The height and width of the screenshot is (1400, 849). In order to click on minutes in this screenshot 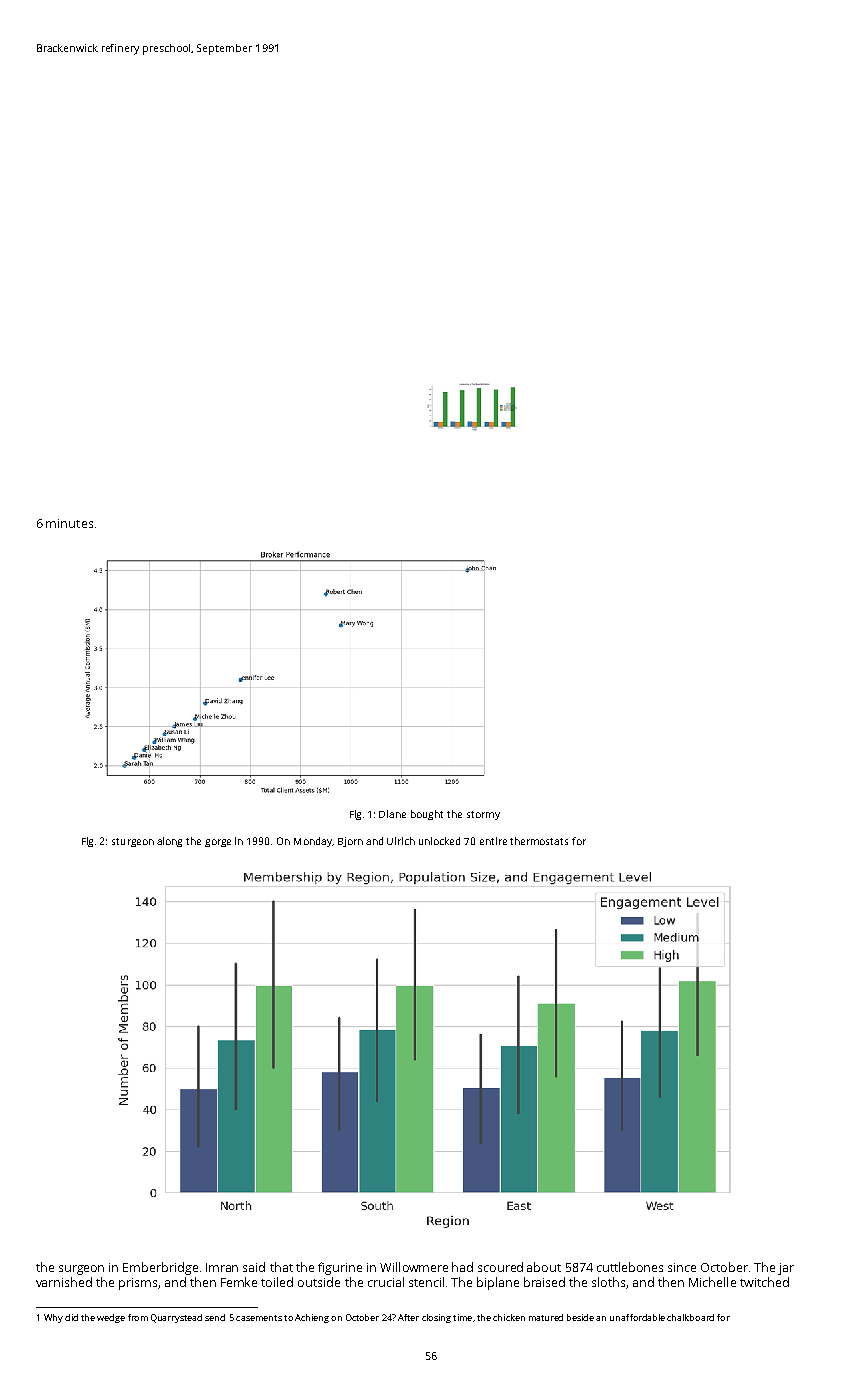, I will do `click(69, 523)`.
